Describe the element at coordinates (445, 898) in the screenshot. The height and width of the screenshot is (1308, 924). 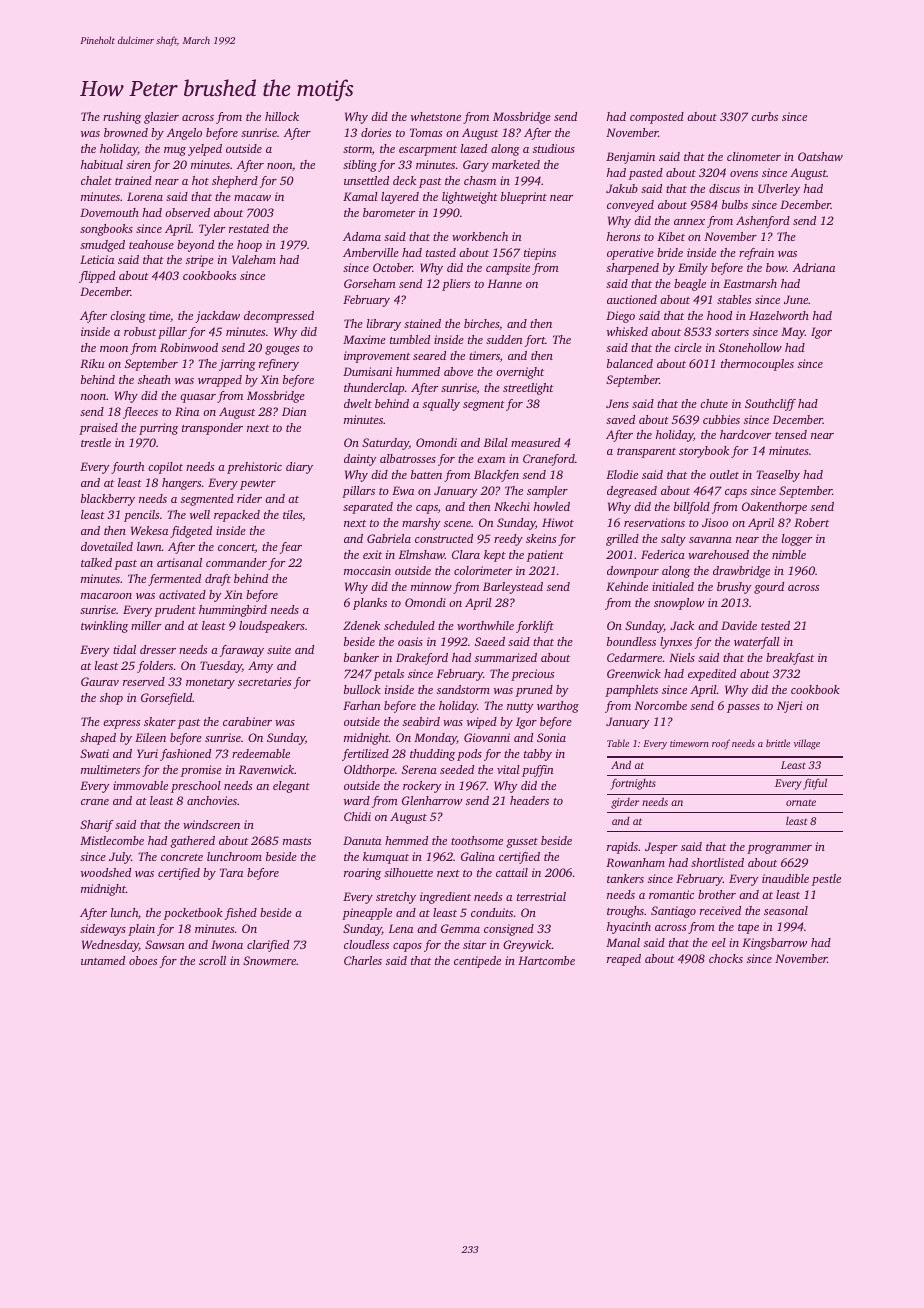
I see `ingredient` at that location.
